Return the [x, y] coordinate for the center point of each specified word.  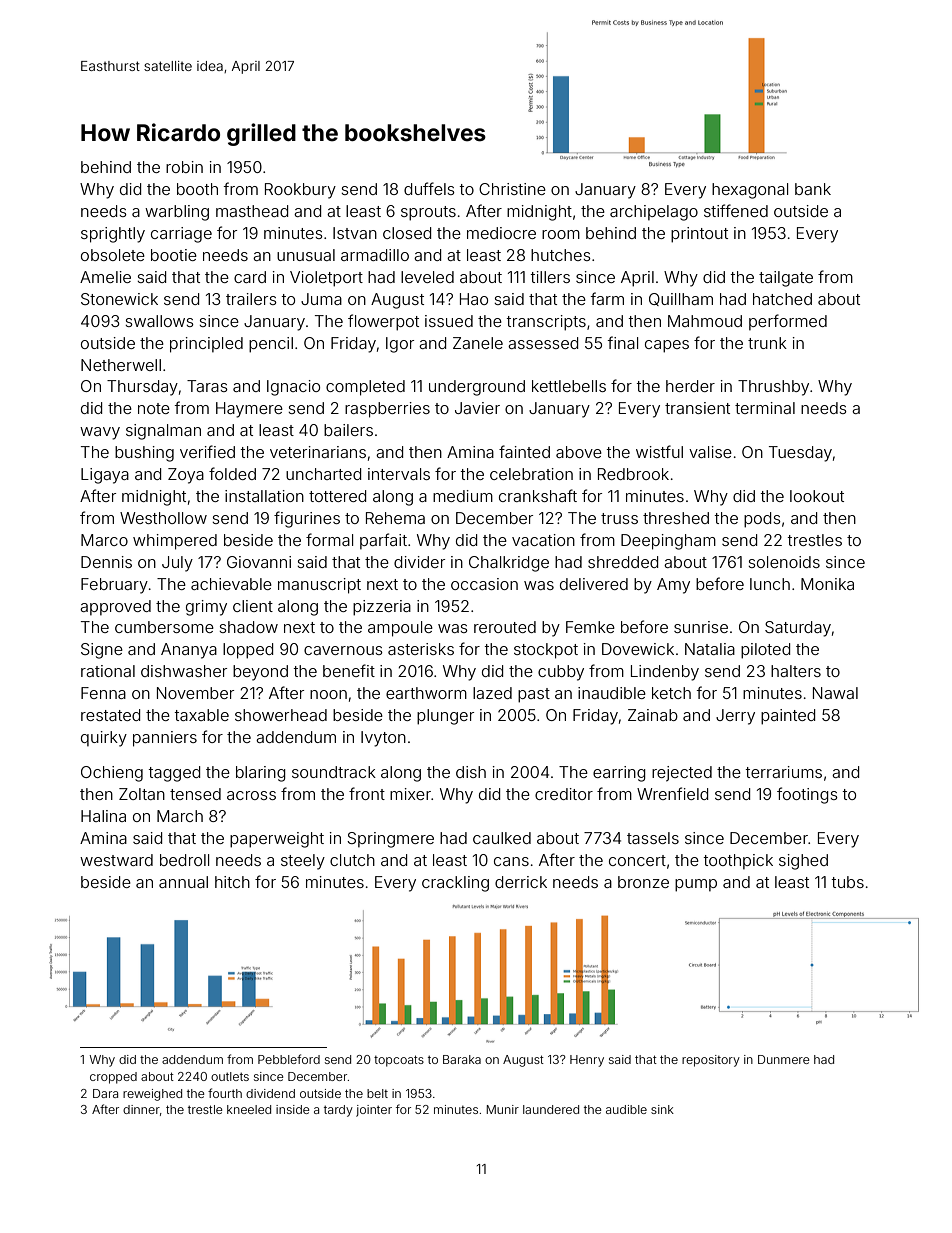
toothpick [738, 861]
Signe [102, 651]
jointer [374, 1111]
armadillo [375, 255]
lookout [817, 496]
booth [197, 189]
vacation [543, 540]
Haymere [249, 410]
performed [788, 322]
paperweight [277, 840]
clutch [352, 860]
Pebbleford [289, 1059]
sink [662, 1109]
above [579, 452]
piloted [765, 651]
